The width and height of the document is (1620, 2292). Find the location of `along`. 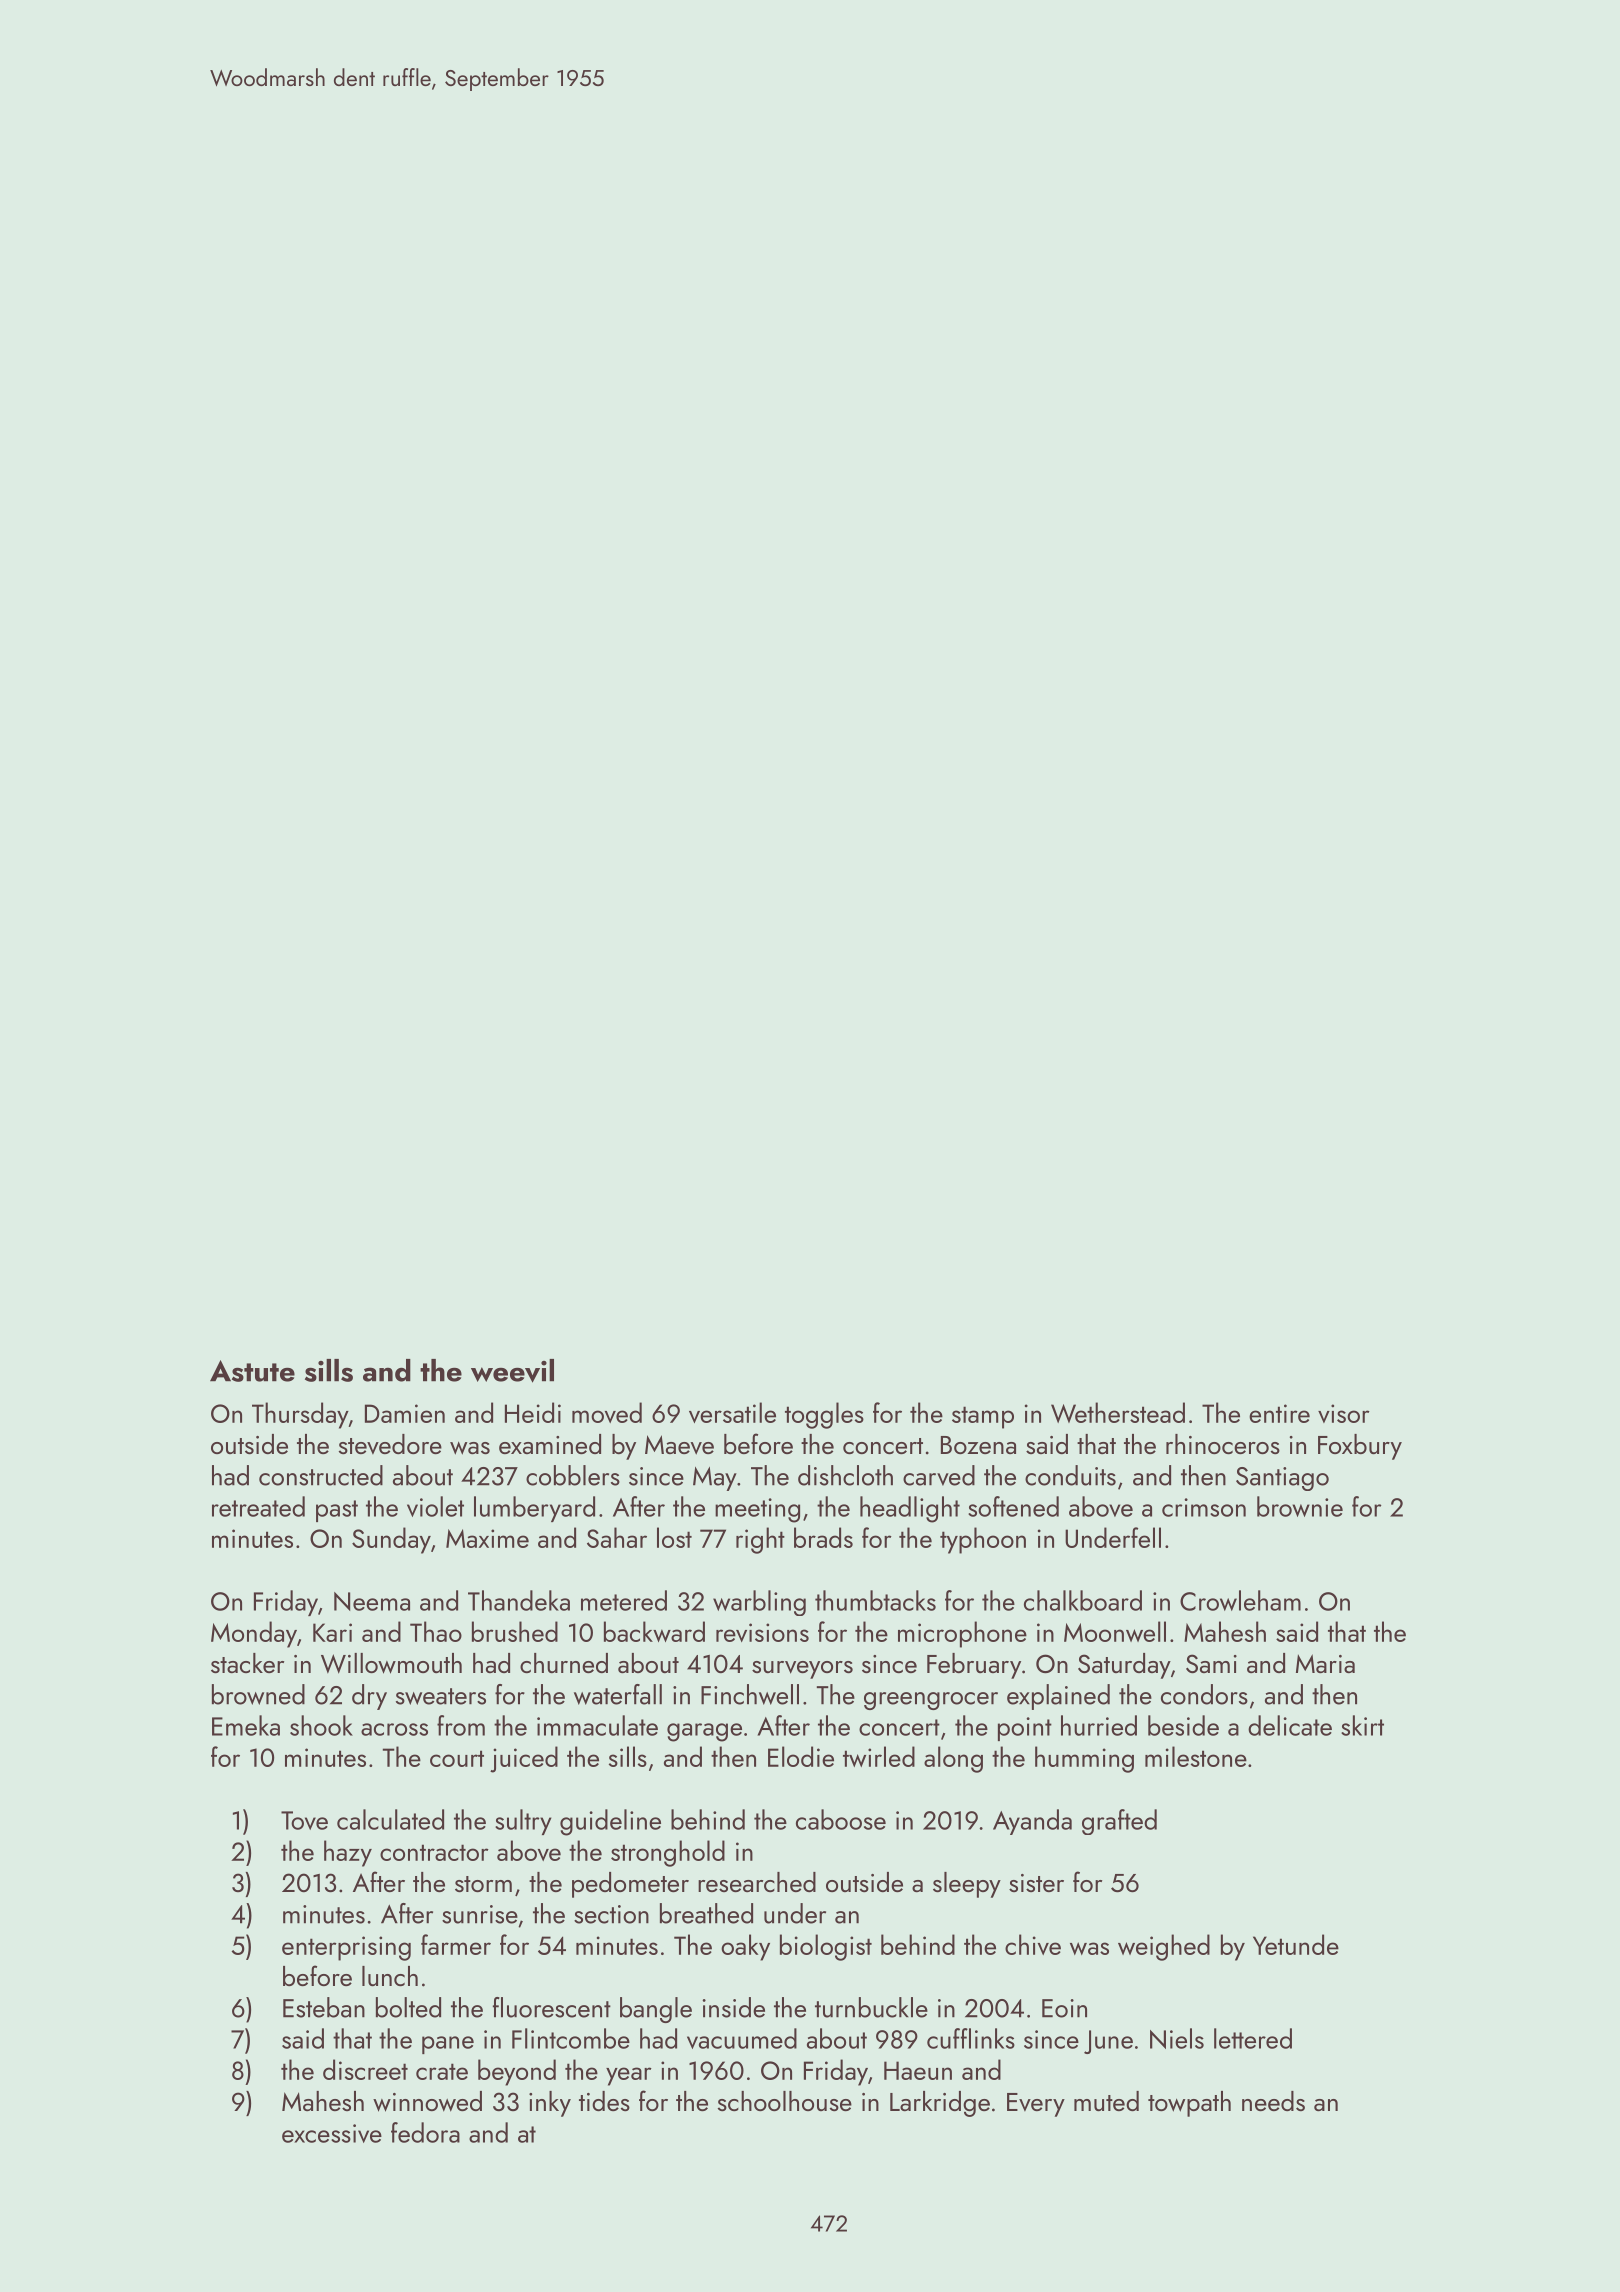

along is located at coordinates (953, 1759).
